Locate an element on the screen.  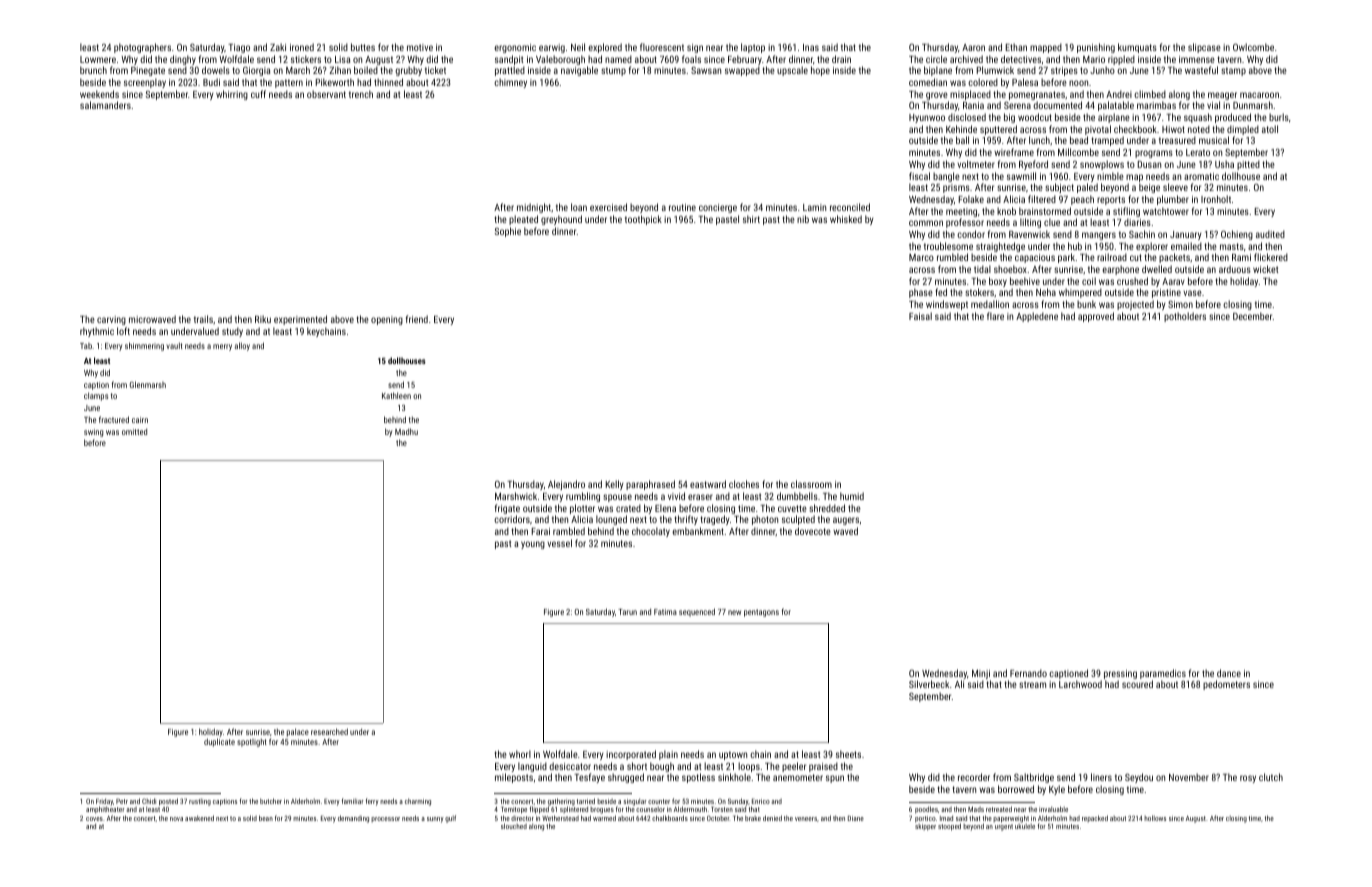
Hyunwoo is located at coordinates (927, 118).
